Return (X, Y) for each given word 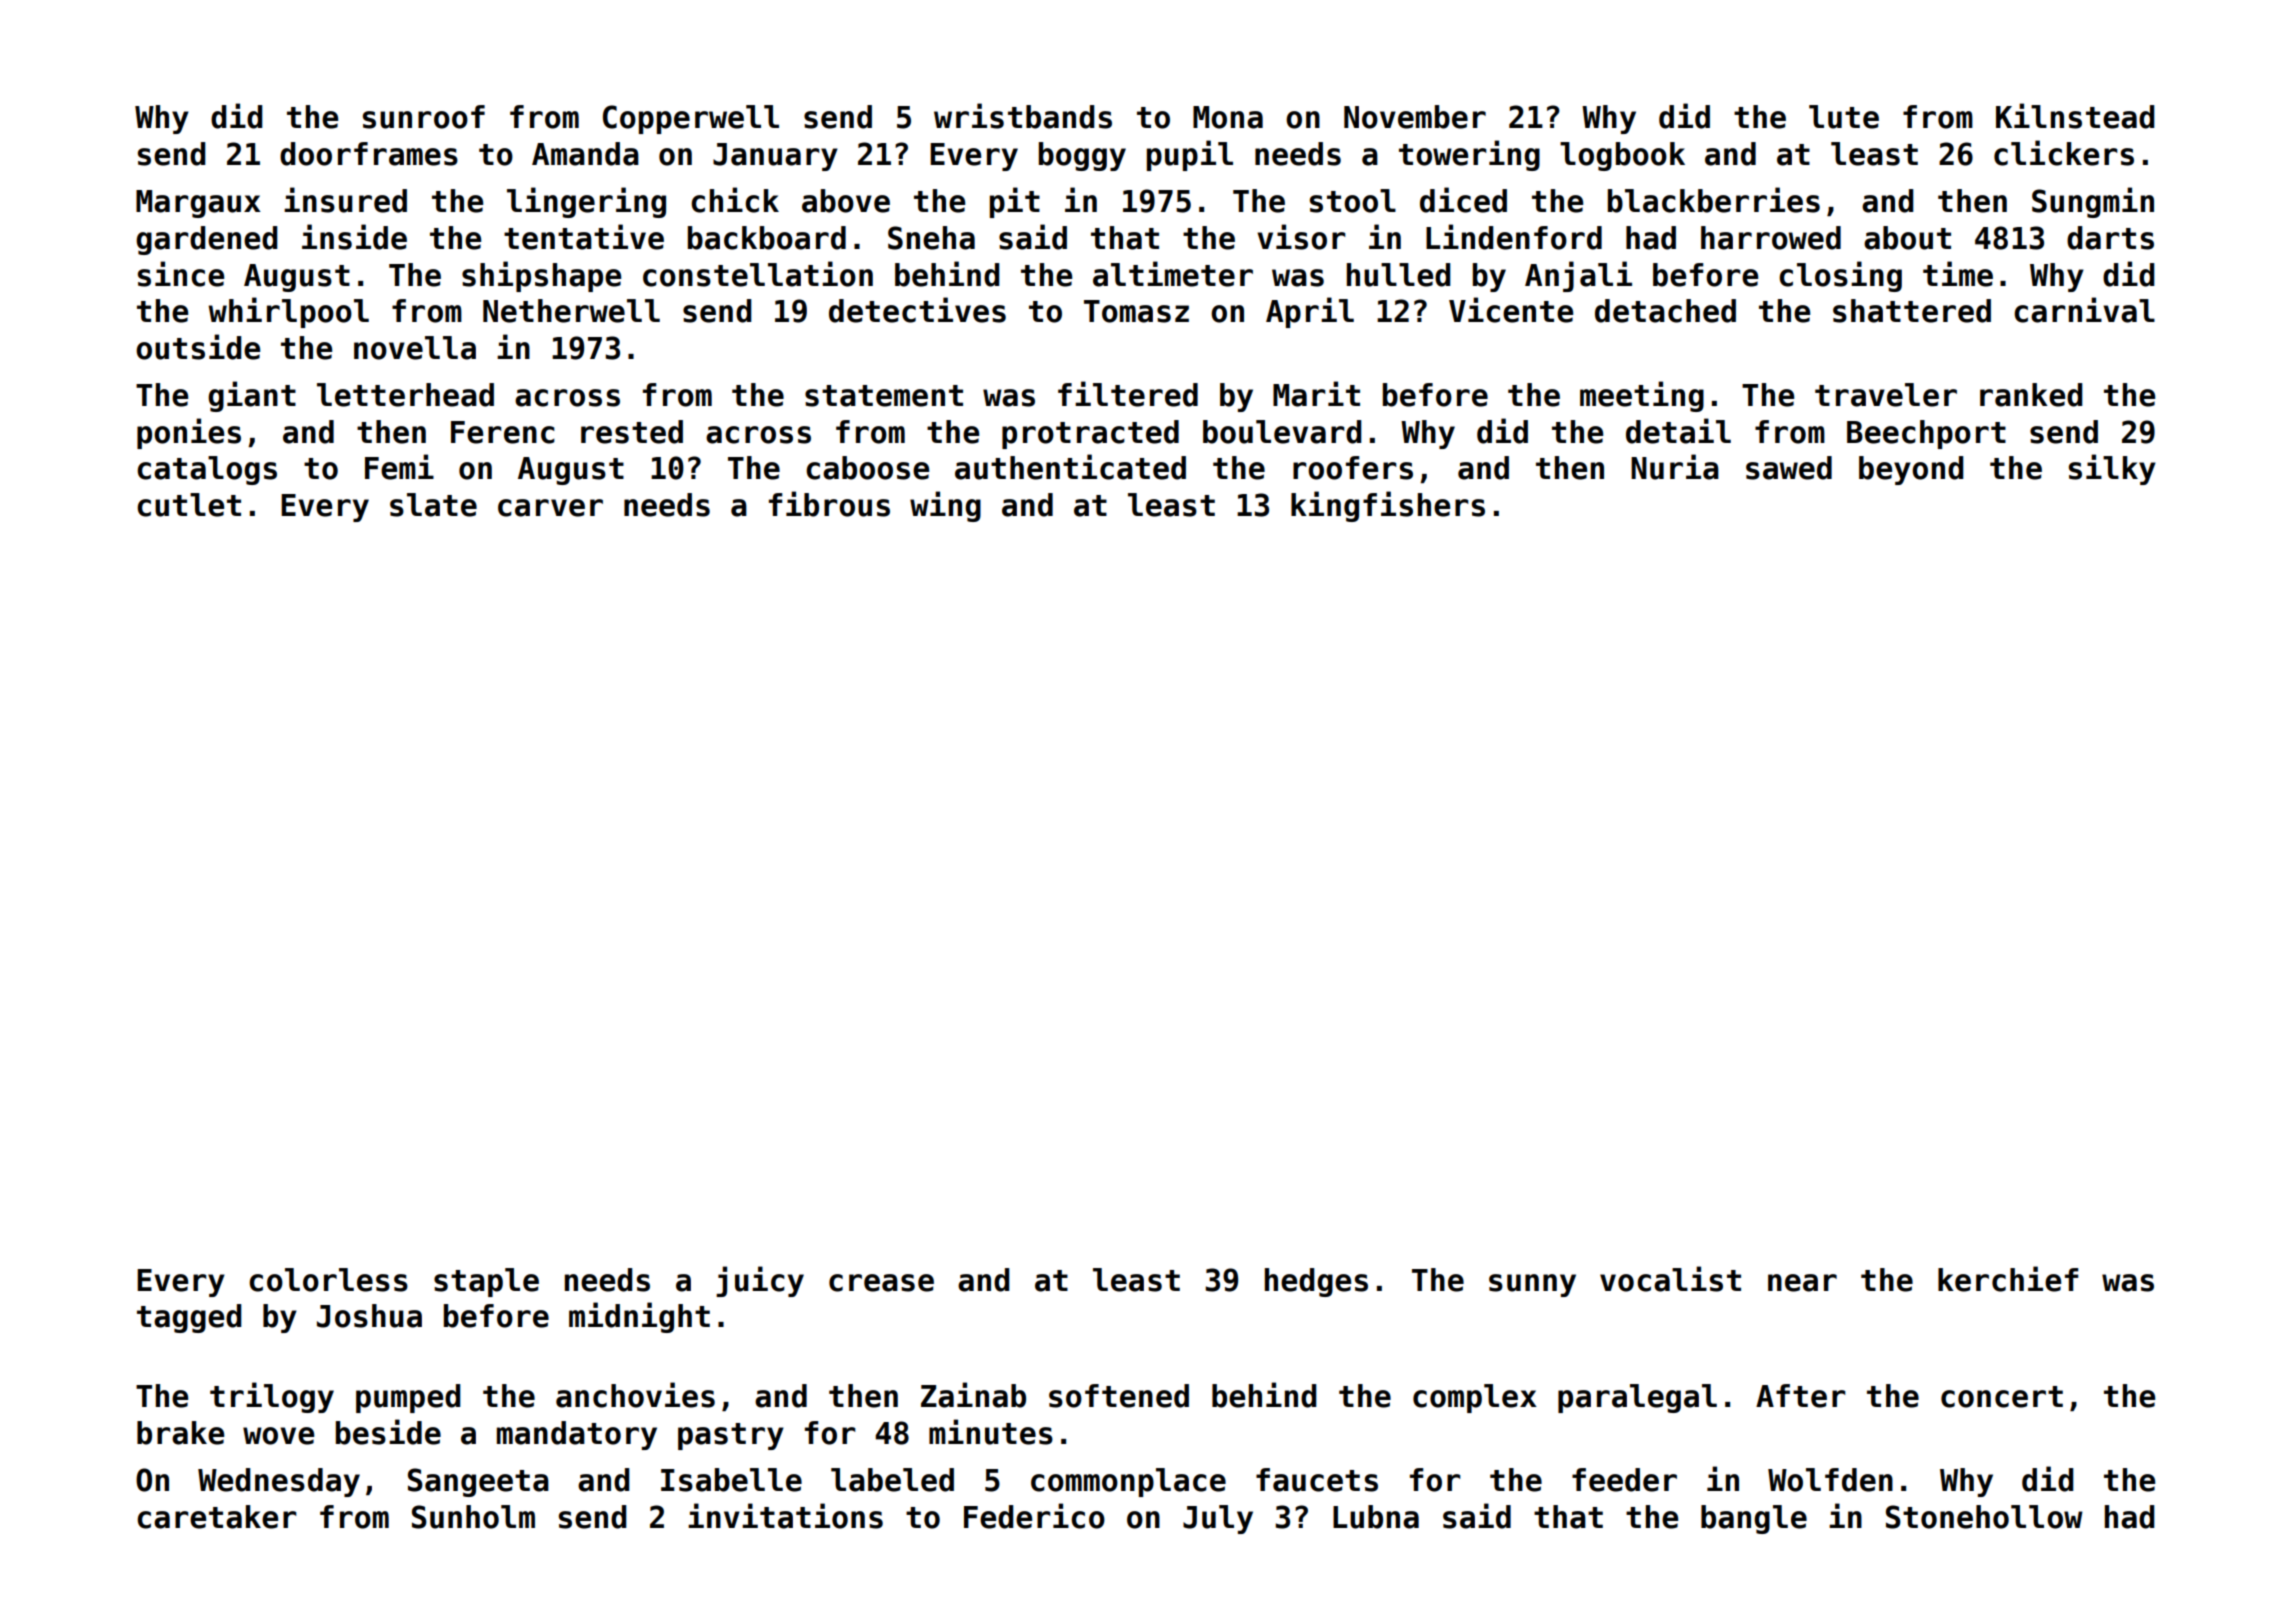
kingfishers (1388, 506)
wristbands (1023, 116)
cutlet (189, 505)
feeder (1624, 1480)
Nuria (1675, 467)
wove (278, 1436)
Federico (1034, 1516)
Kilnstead (2075, 116)
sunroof (424, 117)
